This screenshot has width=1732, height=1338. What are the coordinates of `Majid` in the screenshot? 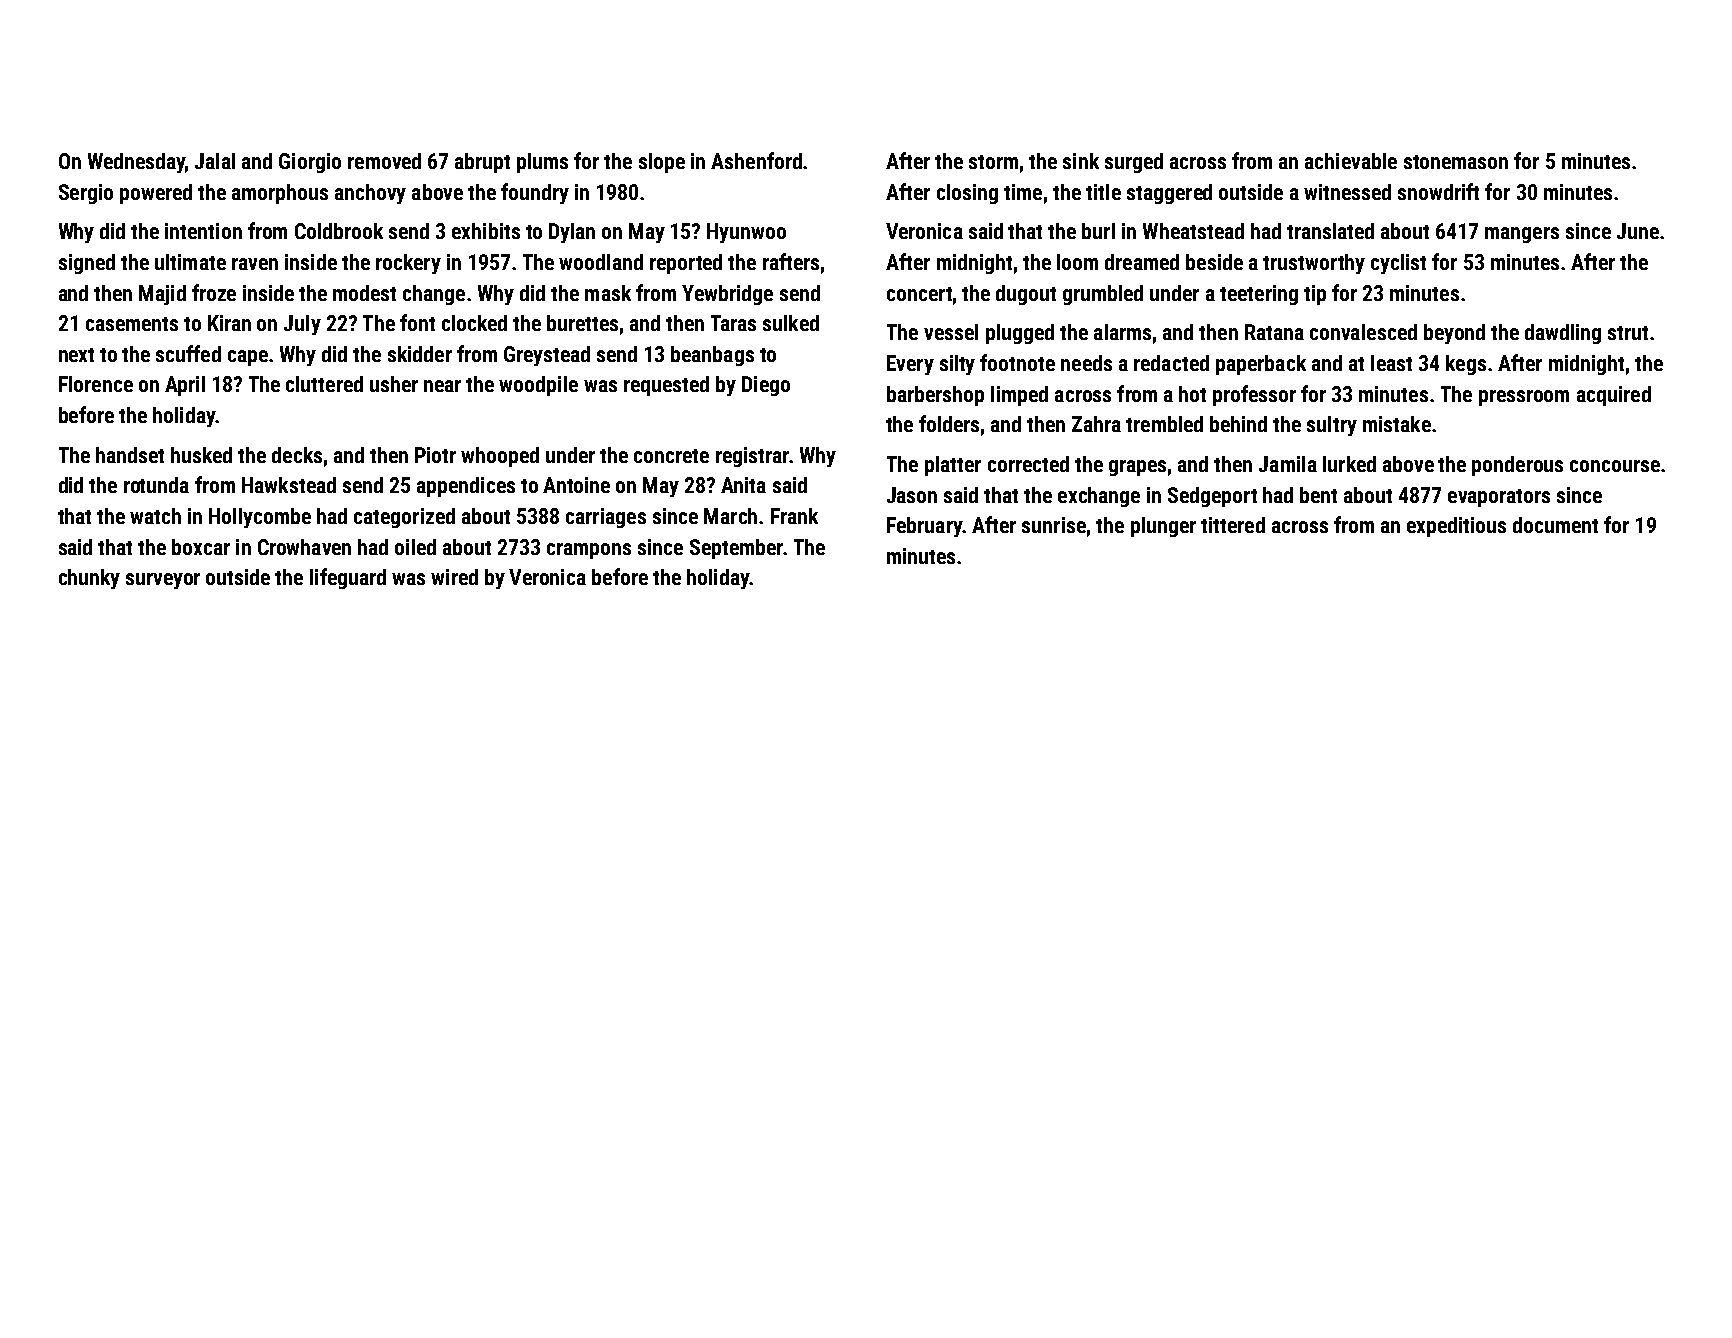 It's located at (162, 295).
